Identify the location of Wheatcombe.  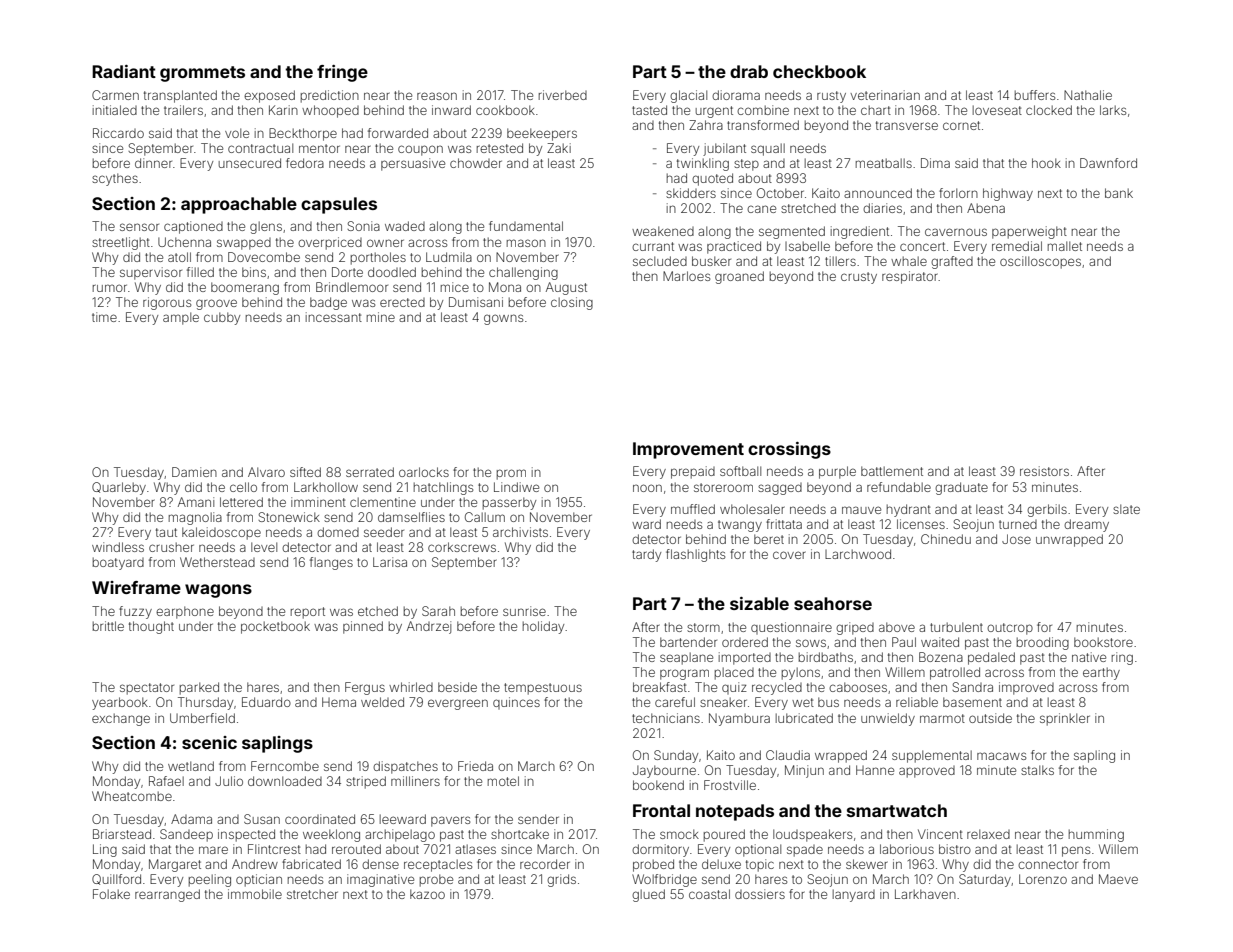
(132, 796).
